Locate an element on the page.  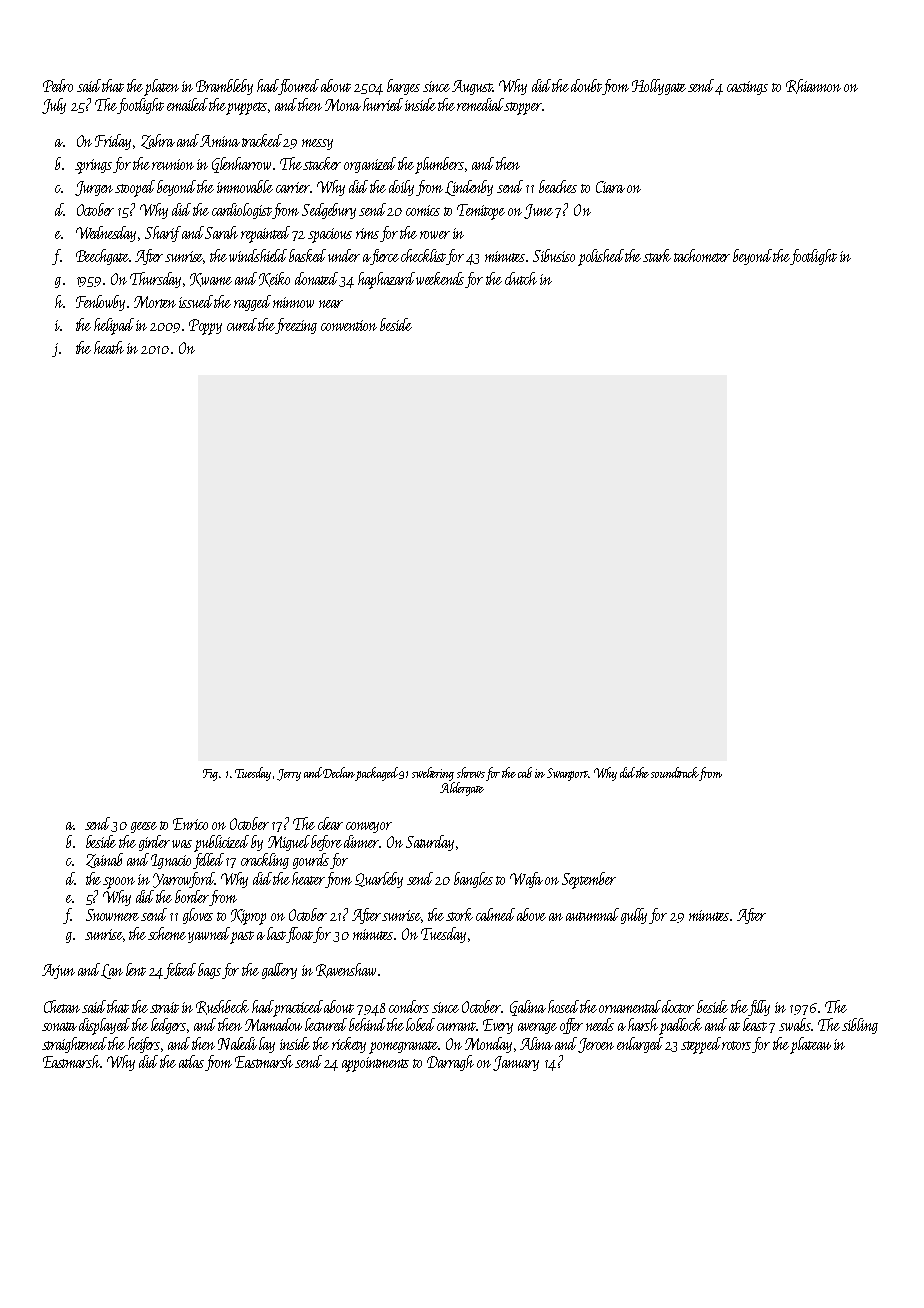
Rhiannon is located at coordinates (813, 86).
